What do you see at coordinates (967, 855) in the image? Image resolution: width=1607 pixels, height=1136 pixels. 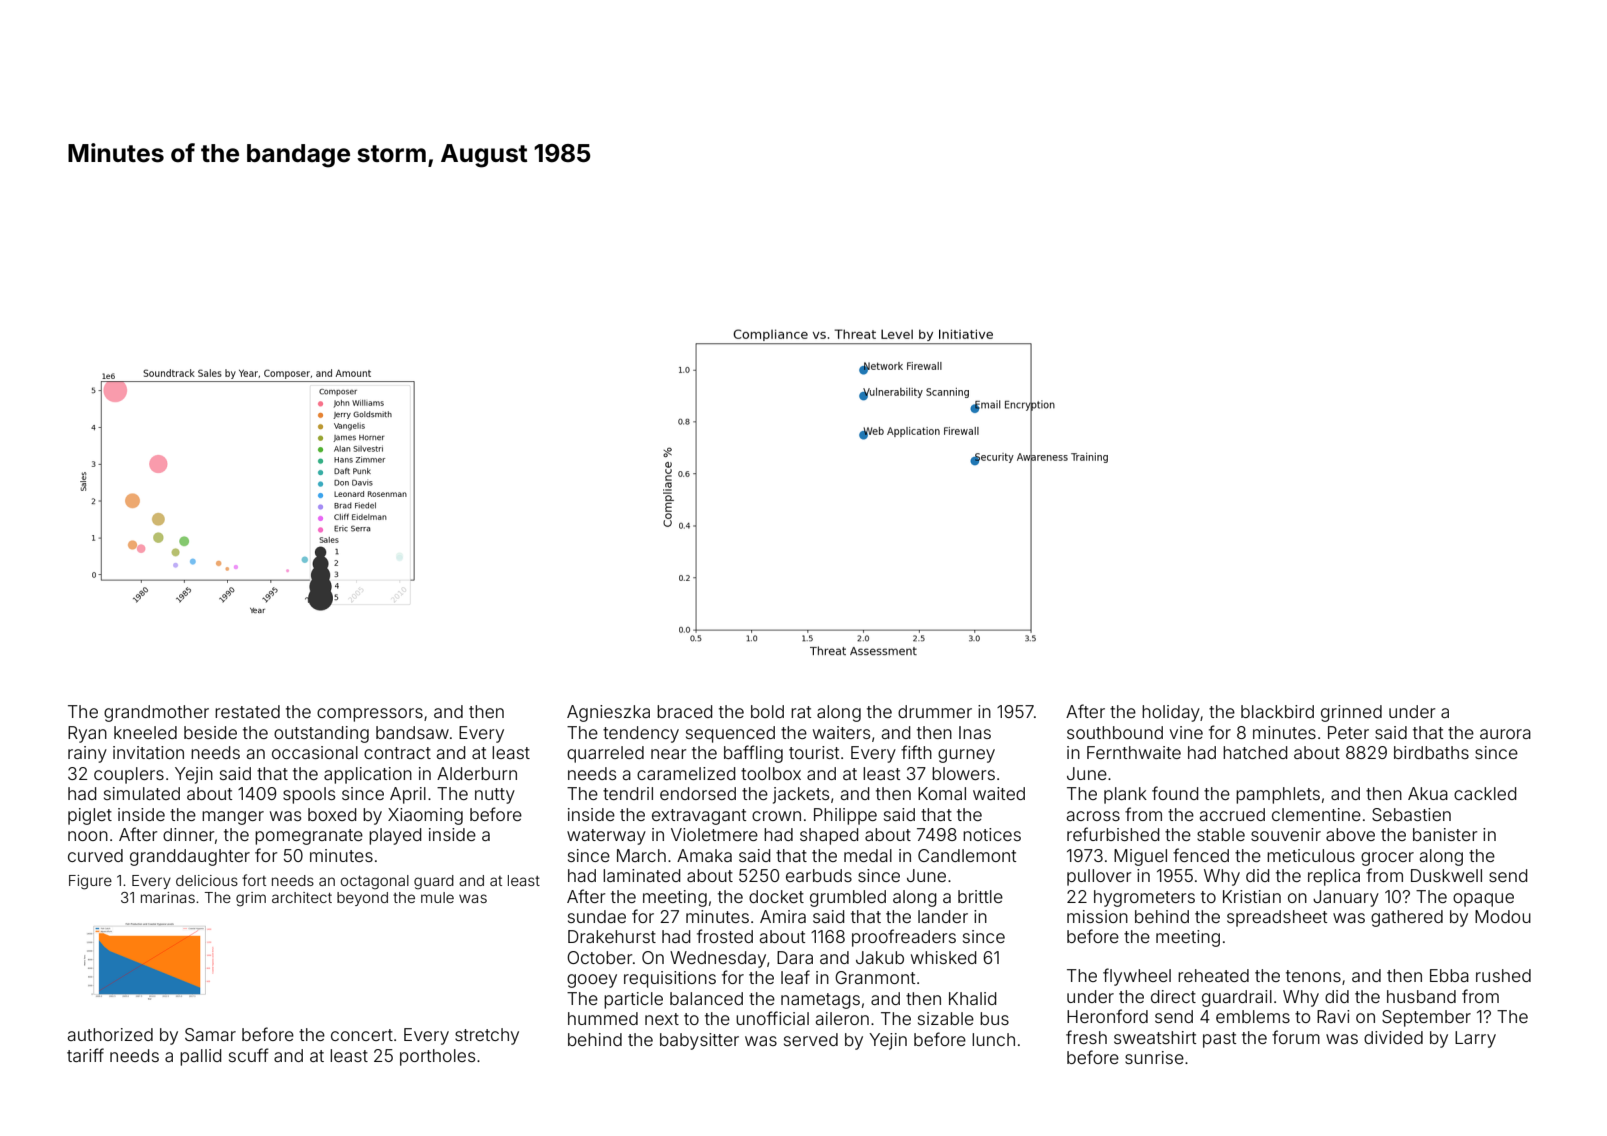 I see `Candlemont` at bounding box center [967, 855].
